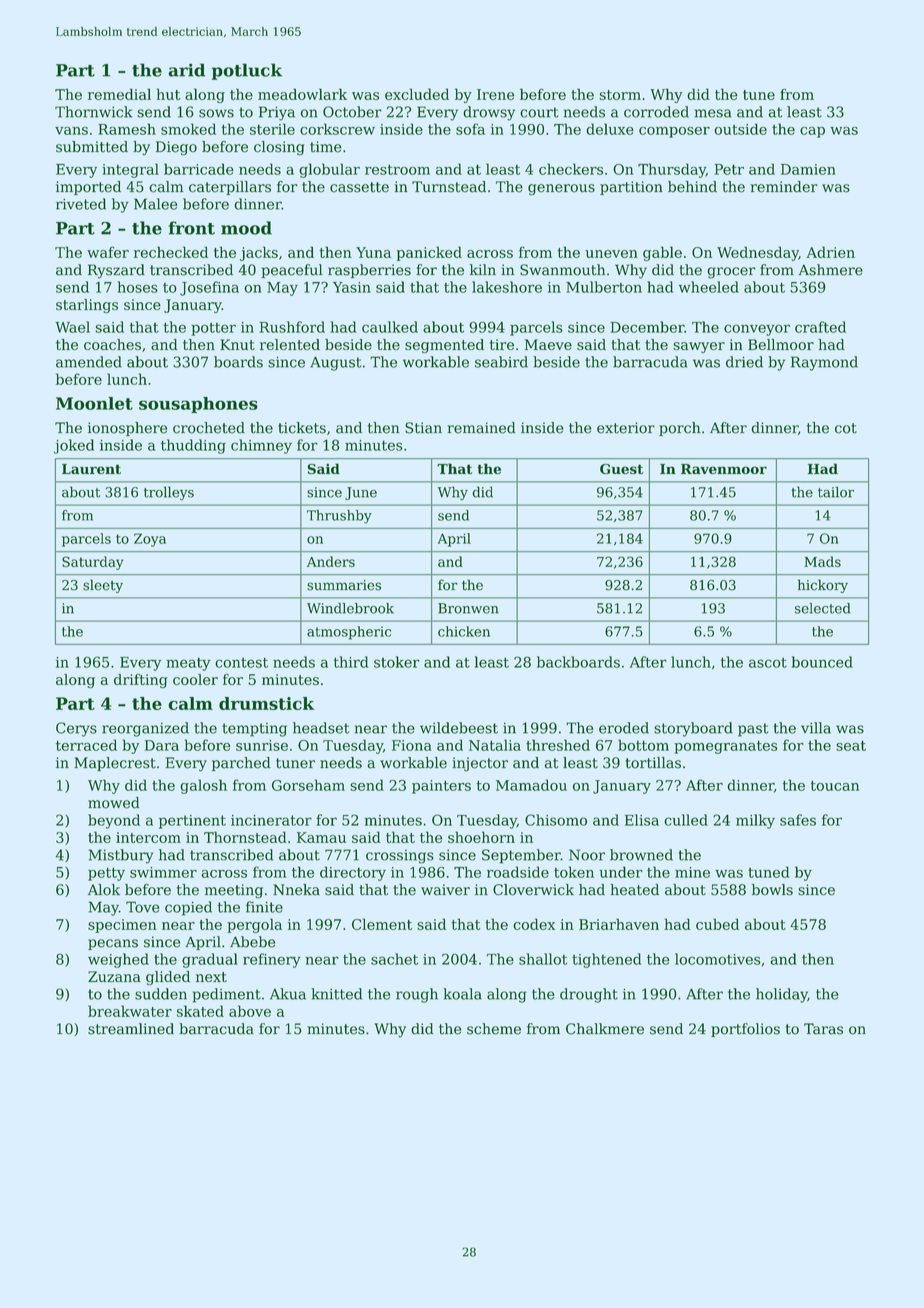 The width and height of the image is (924, 1308). I want to click on Wednesday, so click(758, 253).
